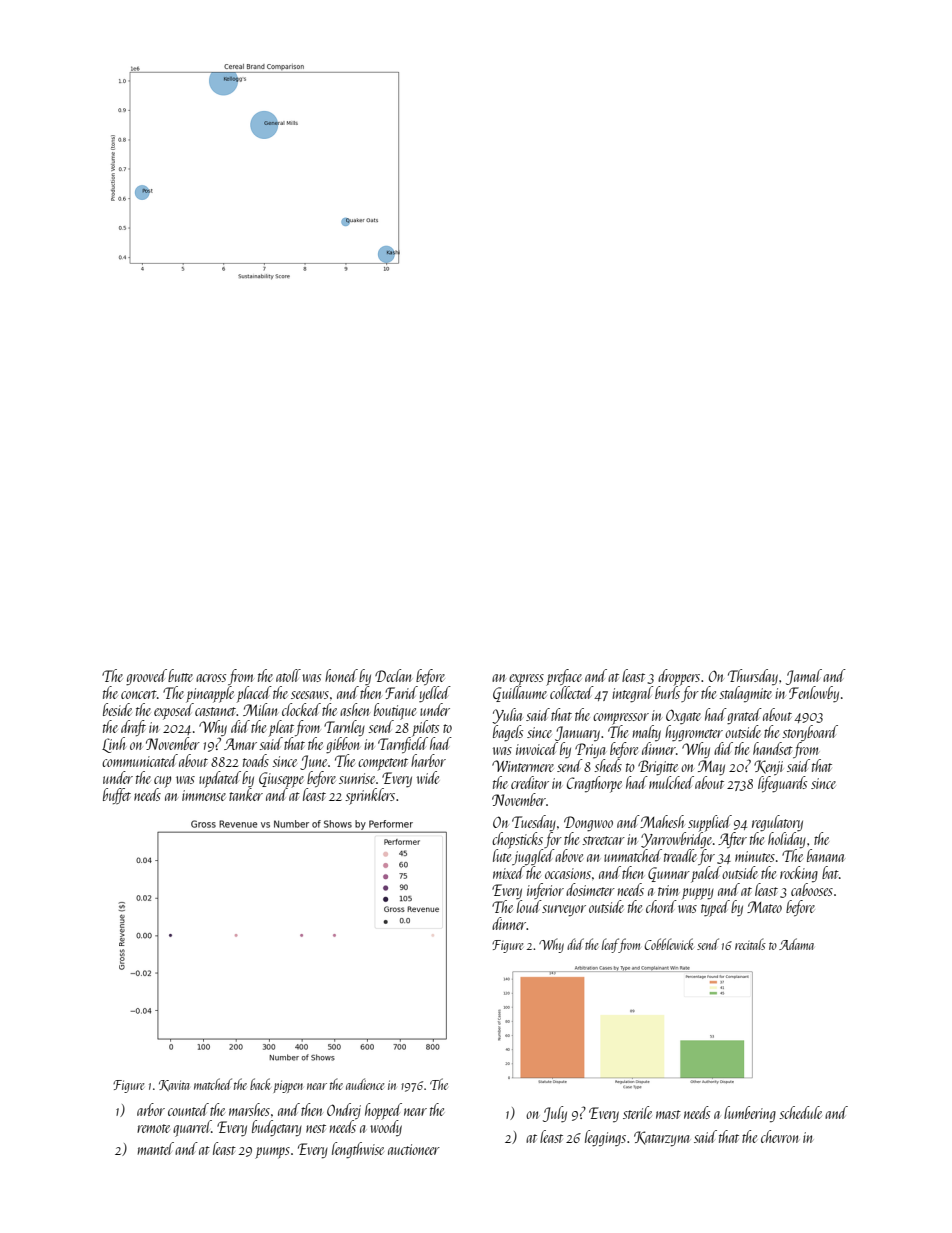 The height and width of the screenshot is (1233, 952). Describe the element at coordinates (174, 1085) in the screenshot. I see `Kavita` at that location.
